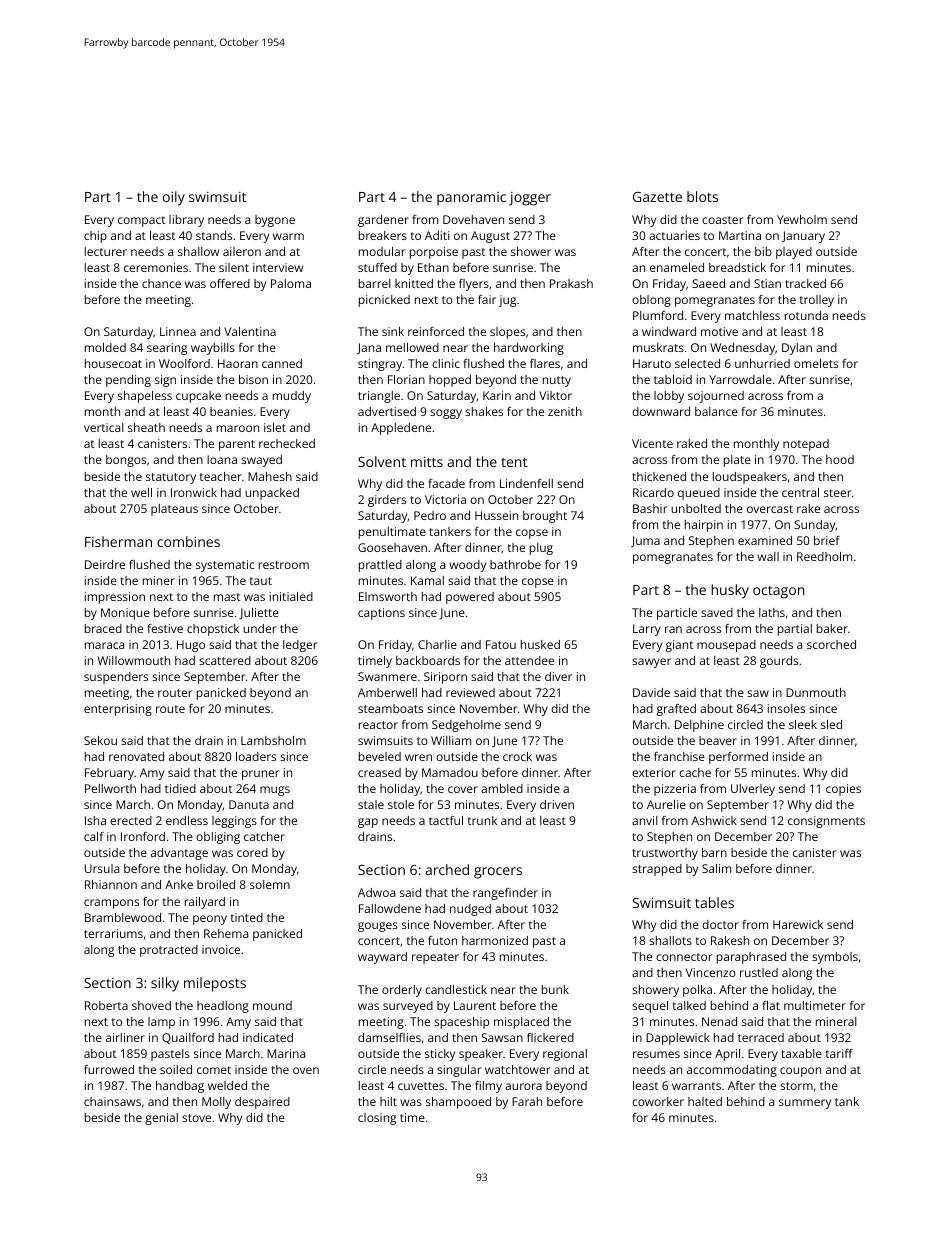 This screenshot has width=952, height=1233. What do you see at coordinates (247, 917) in the screenshot?
I see `tinted` at bounding box center [247, 917].
